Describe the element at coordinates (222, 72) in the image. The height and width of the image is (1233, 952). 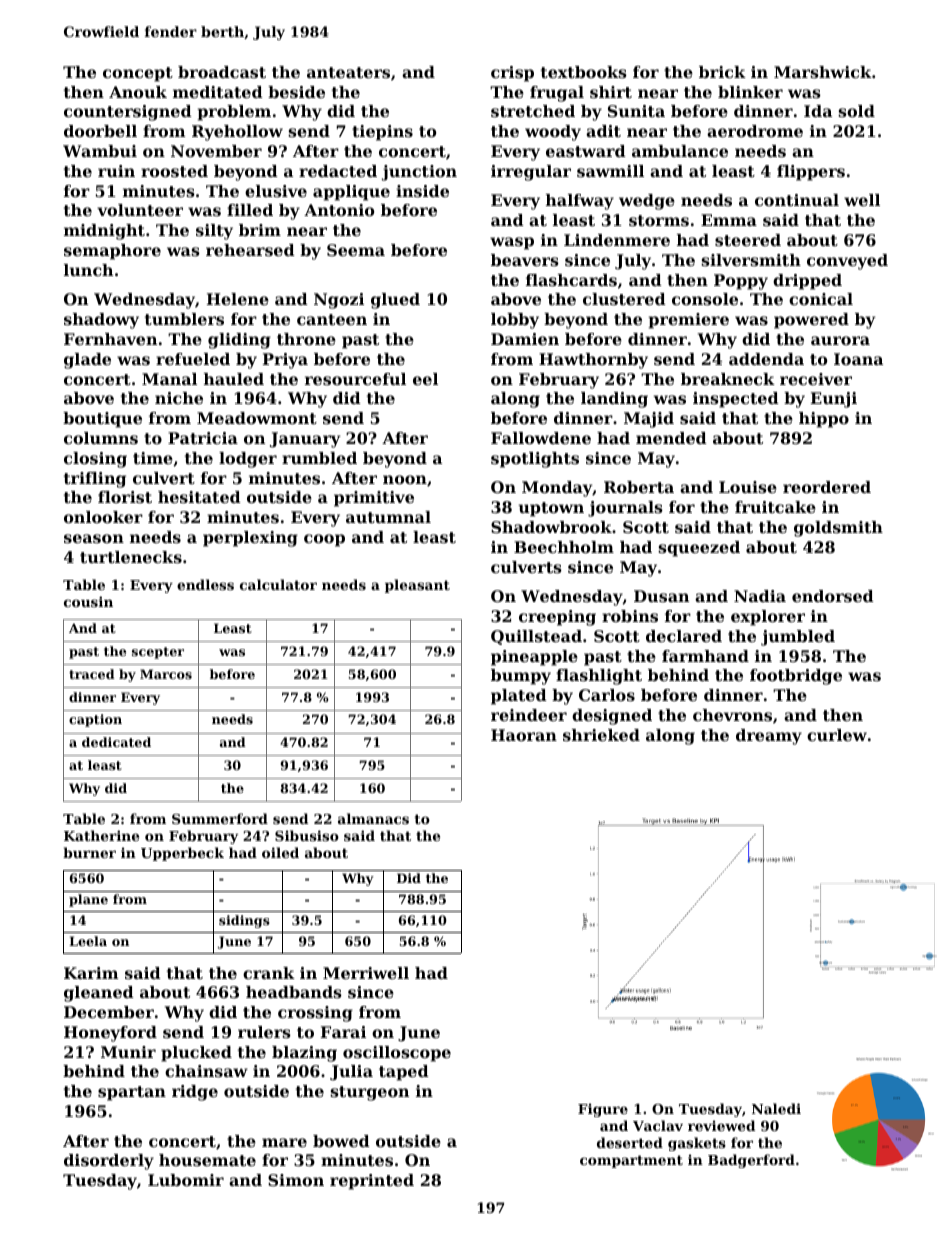
I see `broadcast` at that location.
